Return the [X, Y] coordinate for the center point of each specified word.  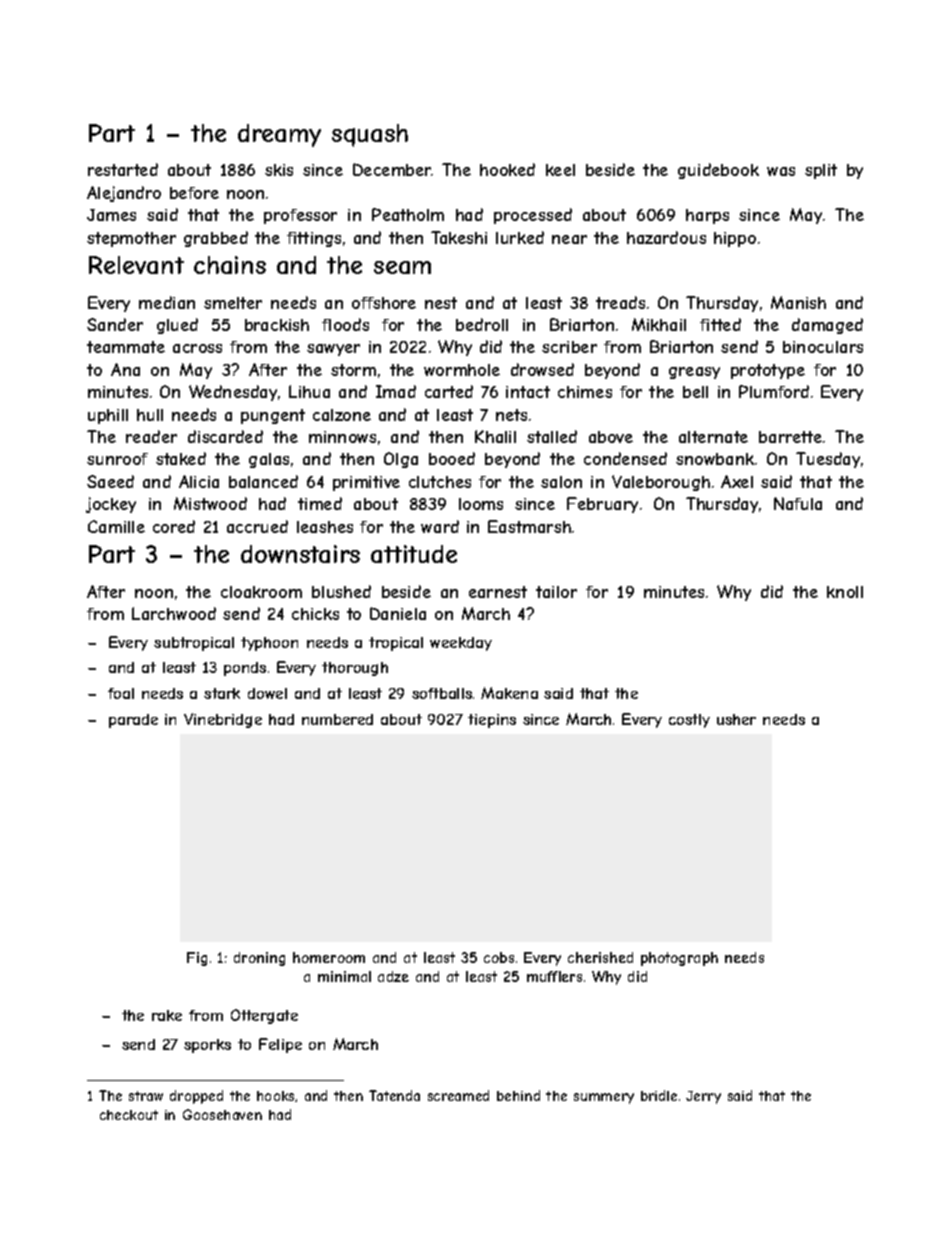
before [194, 193]
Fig [197, 959]
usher [736, 719]
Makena [509, 693]
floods [345, 324]
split [821, 171]
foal [121, 693]
